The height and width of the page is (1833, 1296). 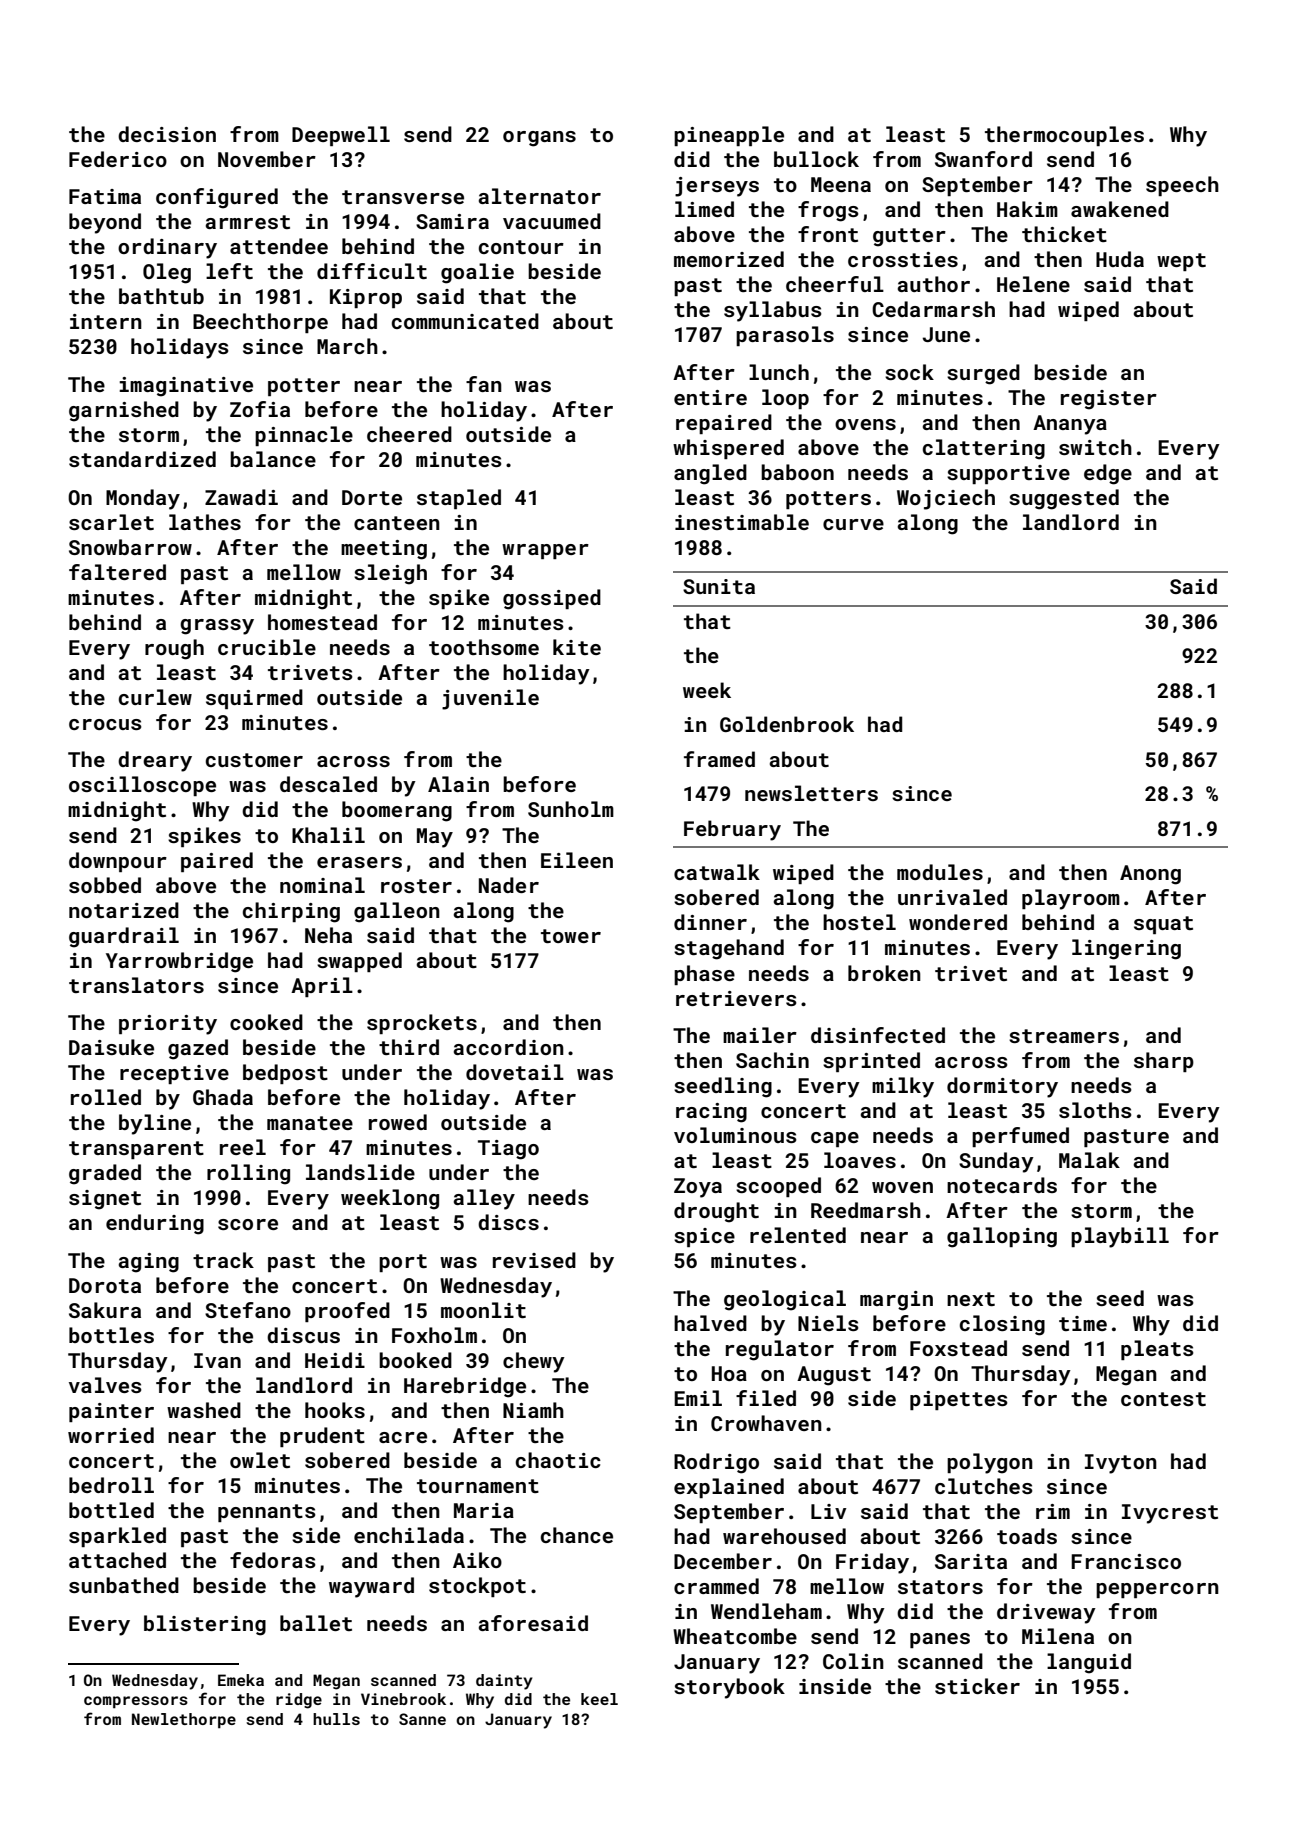 What do you see at coordinates (1109, 400) in the page?
I see `register` at bounding box center [1109, 400].
